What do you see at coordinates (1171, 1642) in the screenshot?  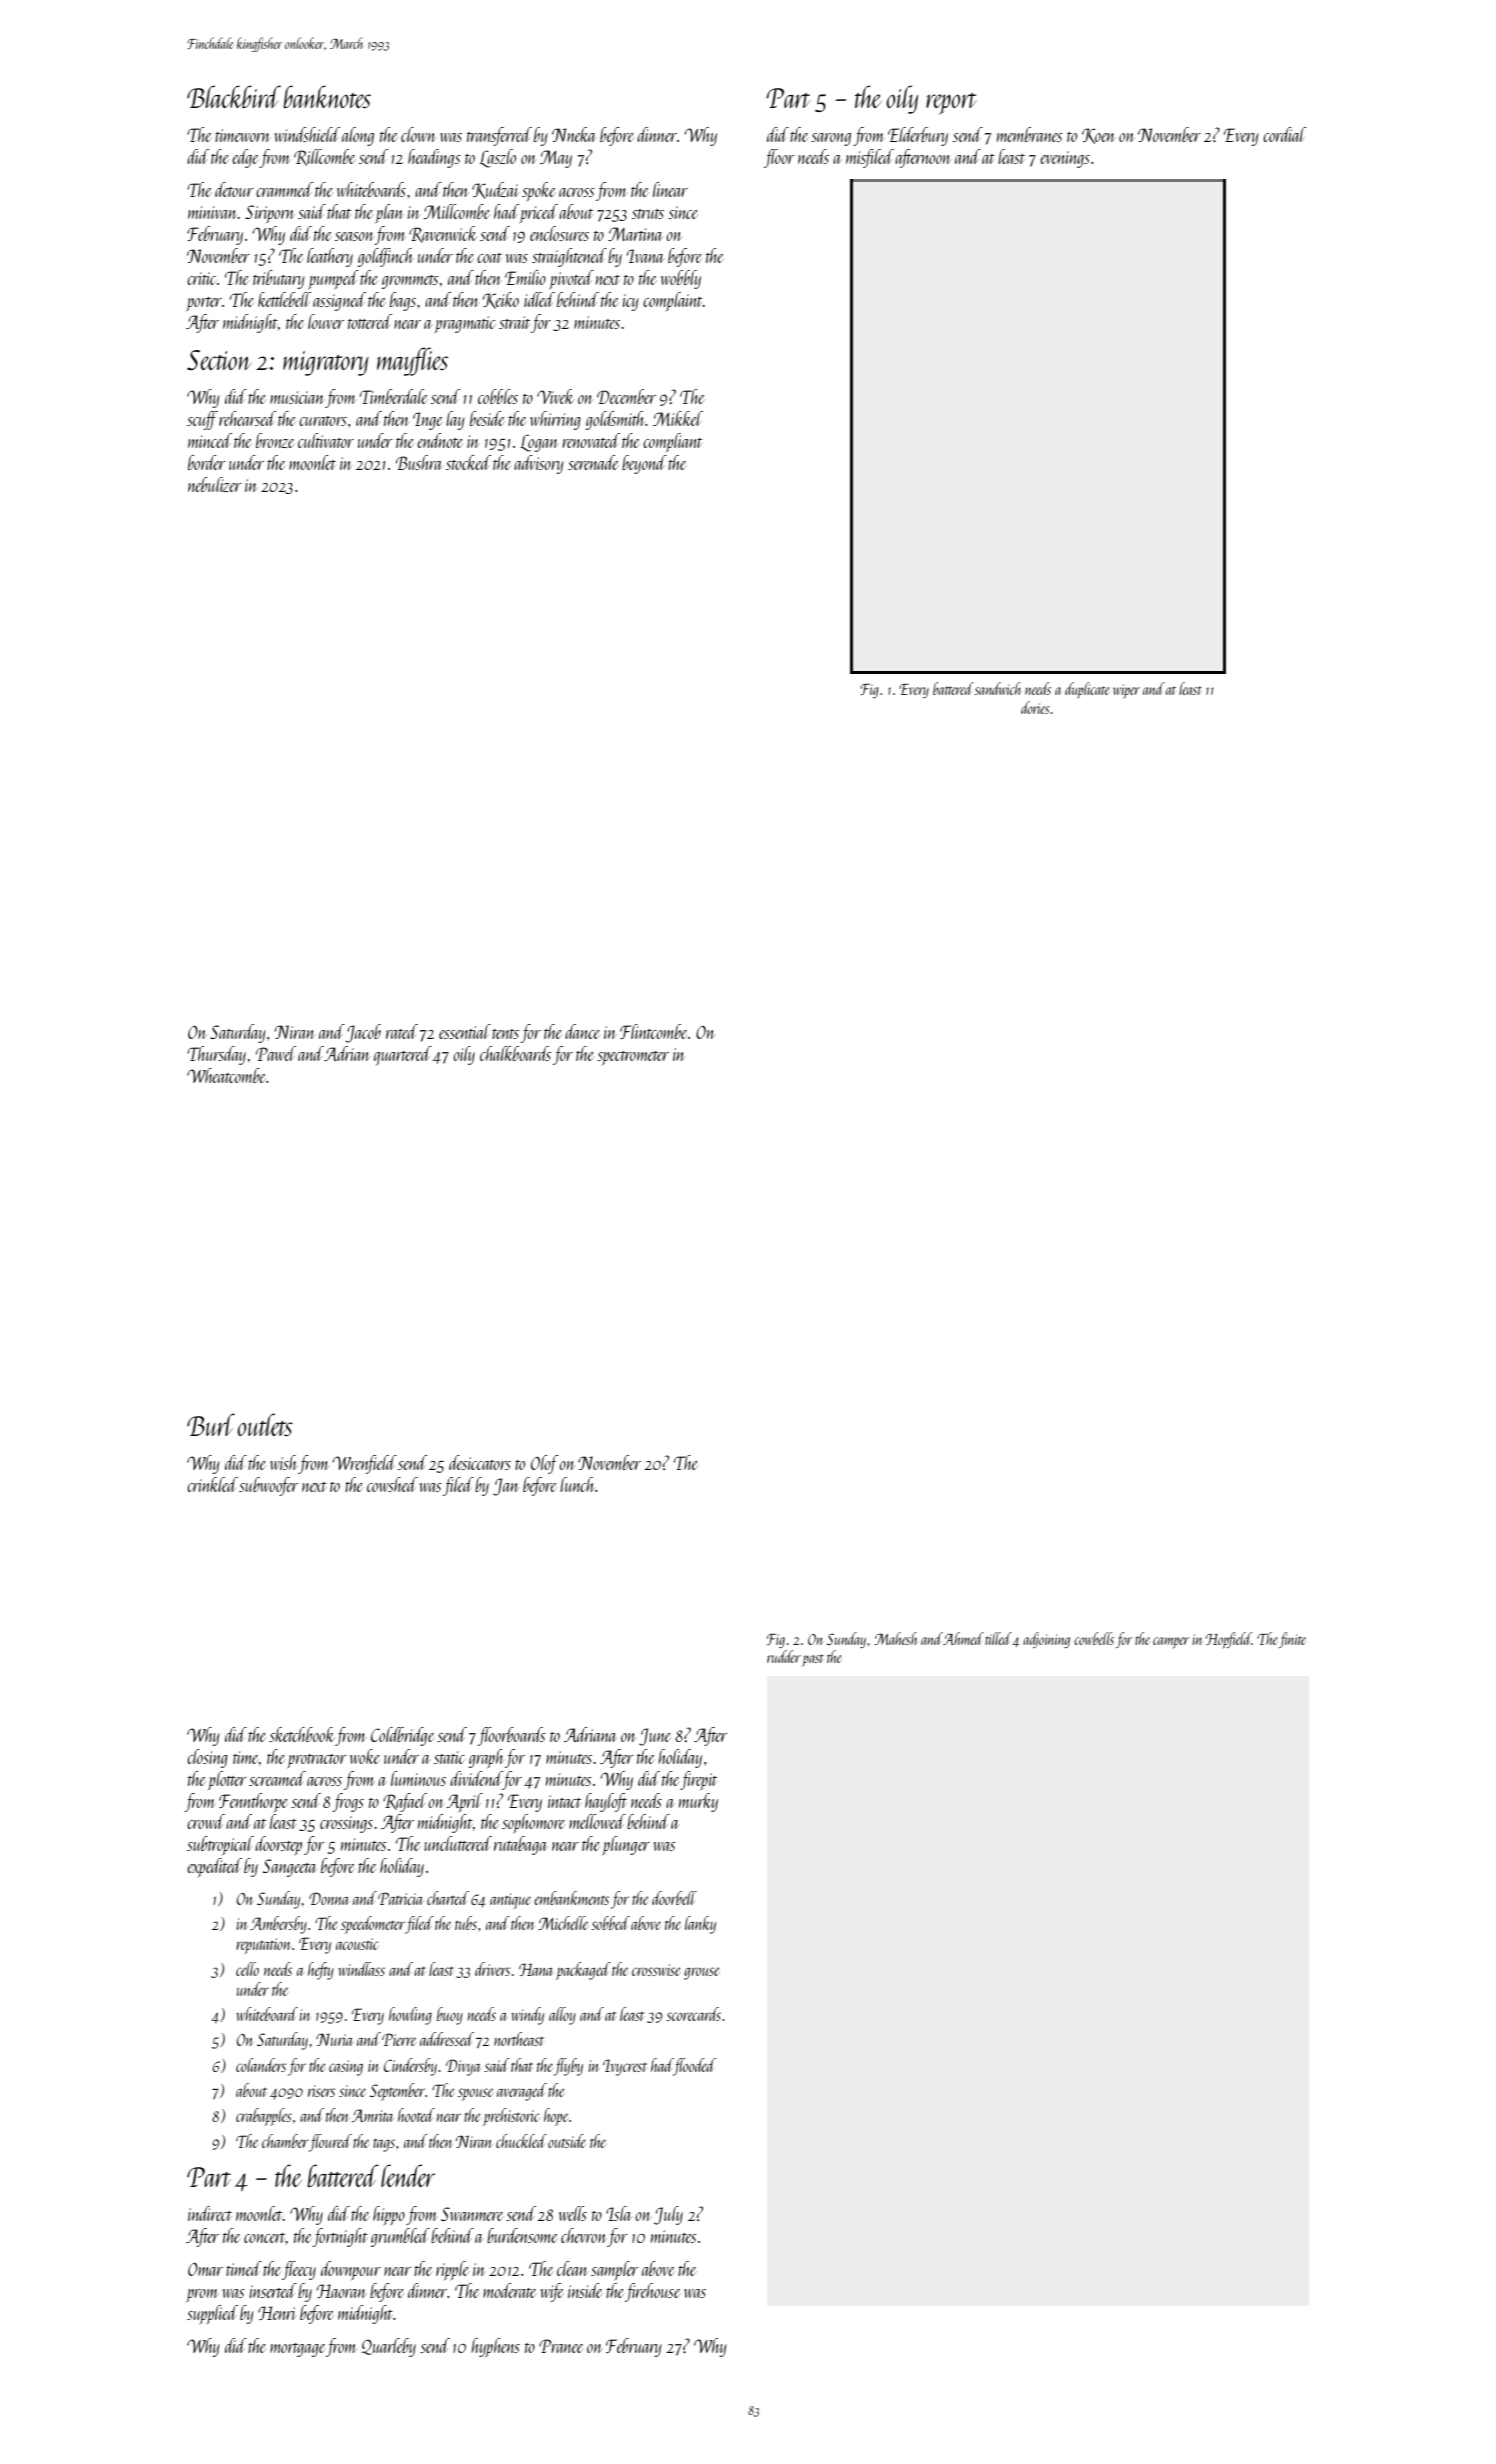 I see `camper` at bounding box center [1171, 1642].
